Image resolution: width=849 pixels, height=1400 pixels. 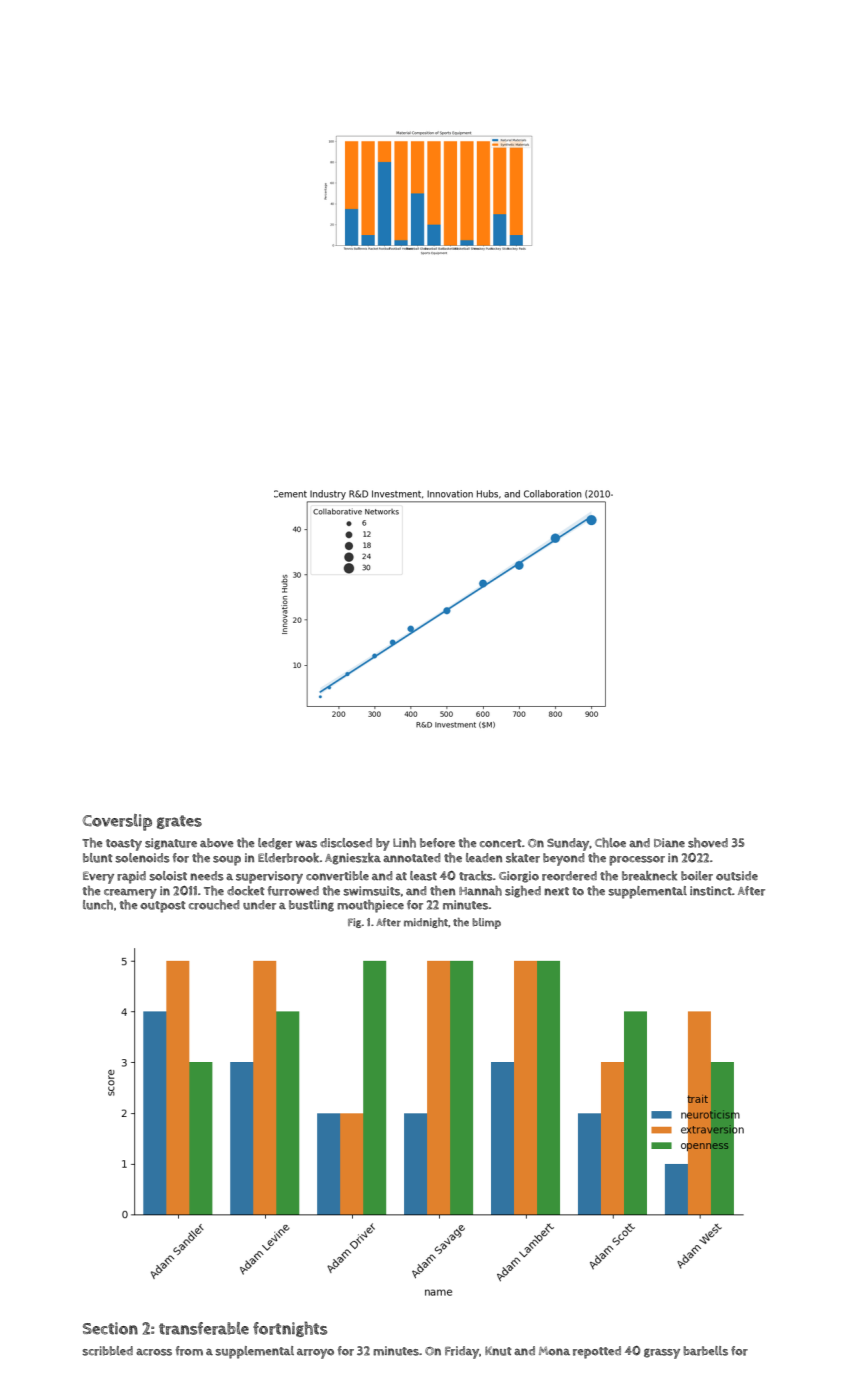 What do you see at coordinates (117, 822) in the page?
I see `Coverslip` at bounding box center [117, 822].
